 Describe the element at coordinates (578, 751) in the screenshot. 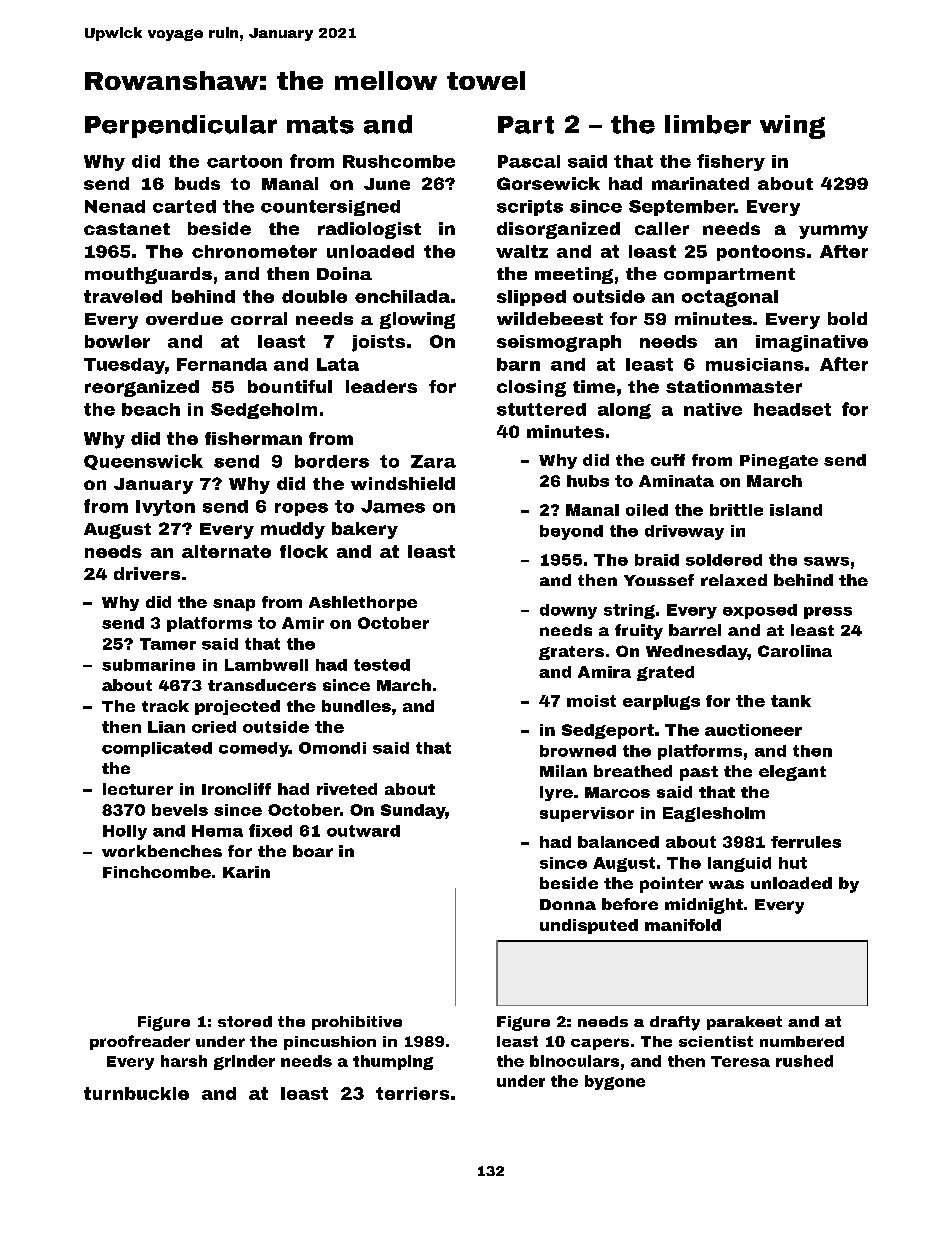

I see `browned` at that location.
